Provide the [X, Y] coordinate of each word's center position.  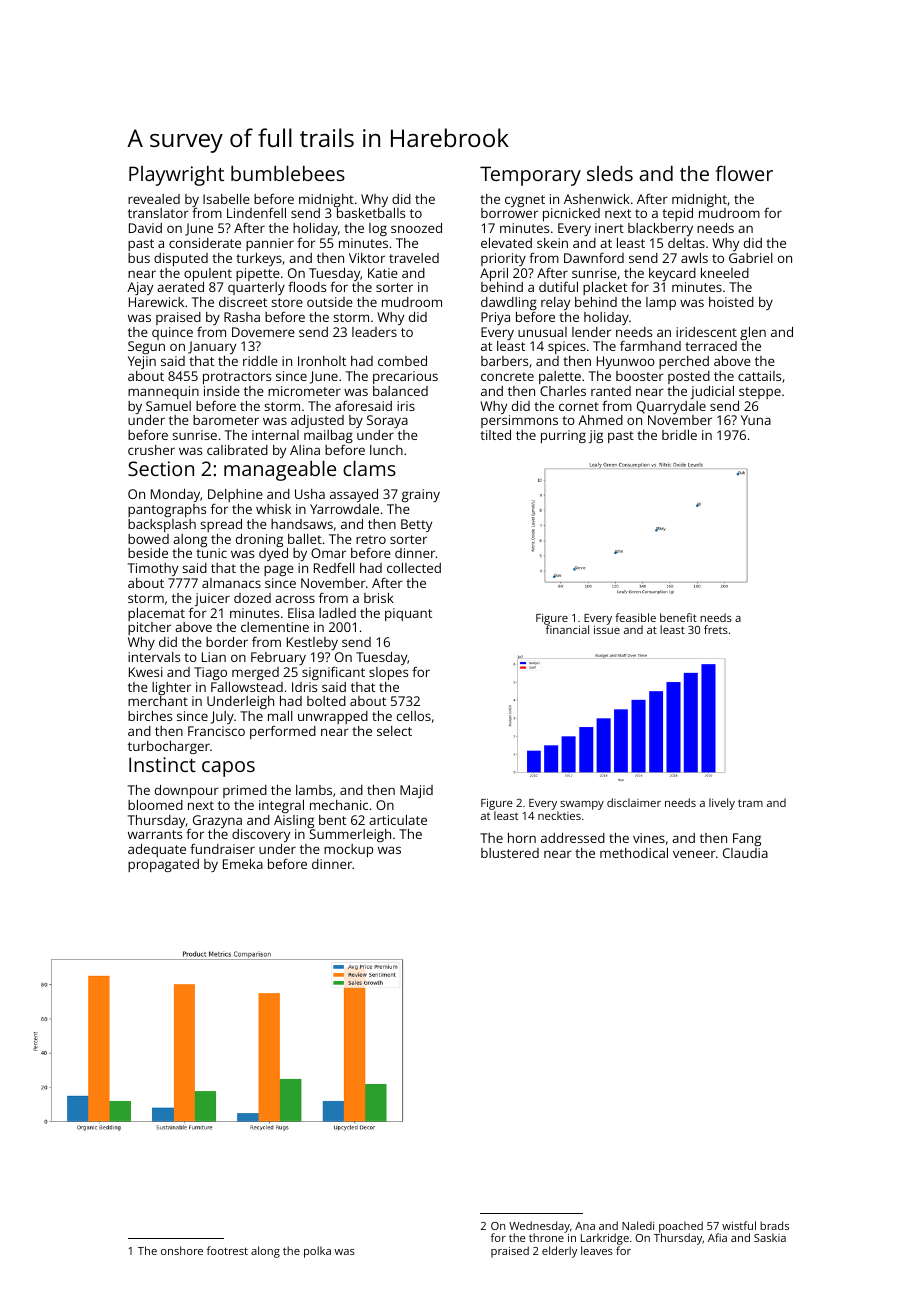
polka [317, 1252]
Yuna [756, 420]
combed [402, 361]
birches [150, 716]
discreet [243, 302]
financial [567, 630]
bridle [679, 435]
